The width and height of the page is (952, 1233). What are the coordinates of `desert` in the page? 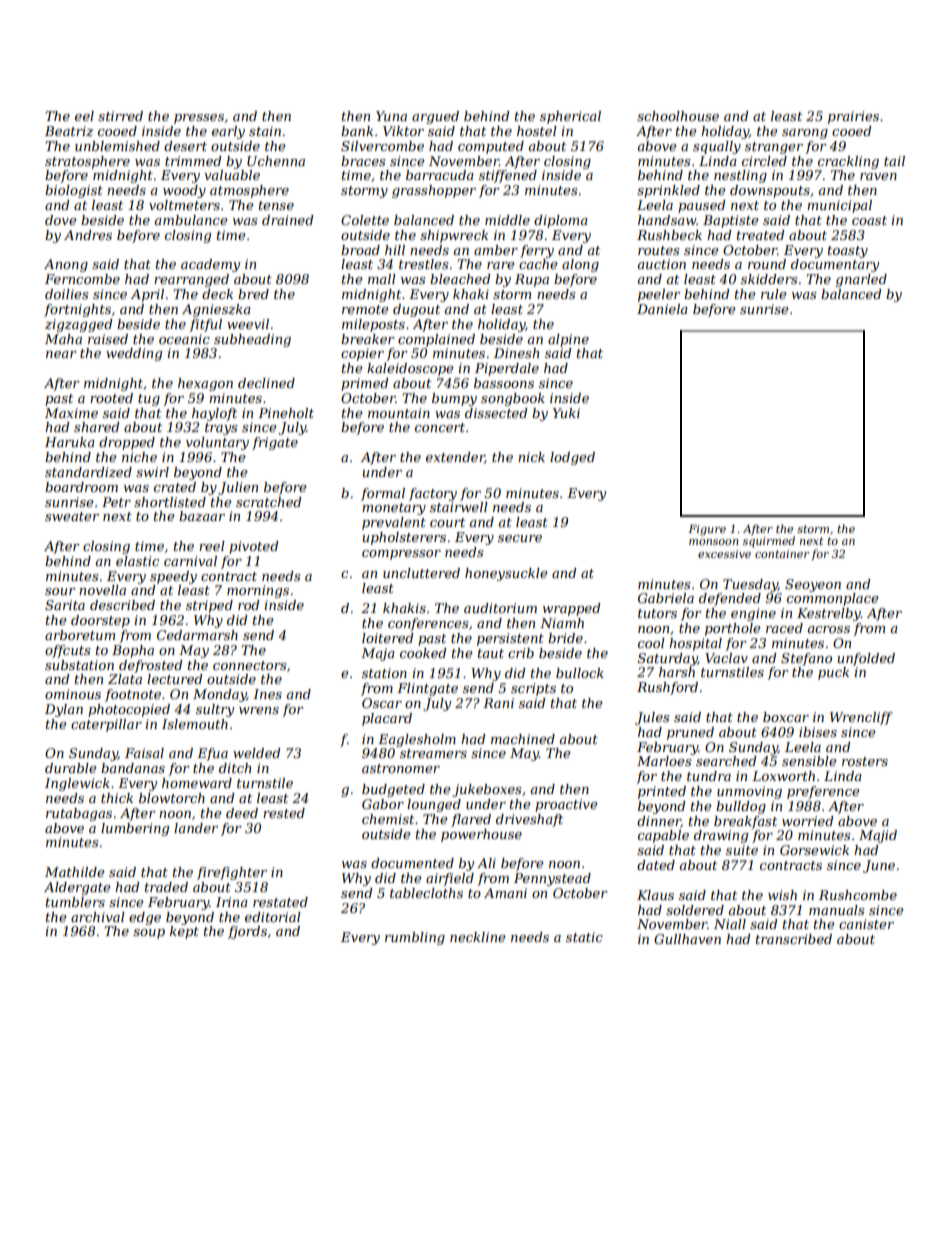 It's located at (185, 146).
